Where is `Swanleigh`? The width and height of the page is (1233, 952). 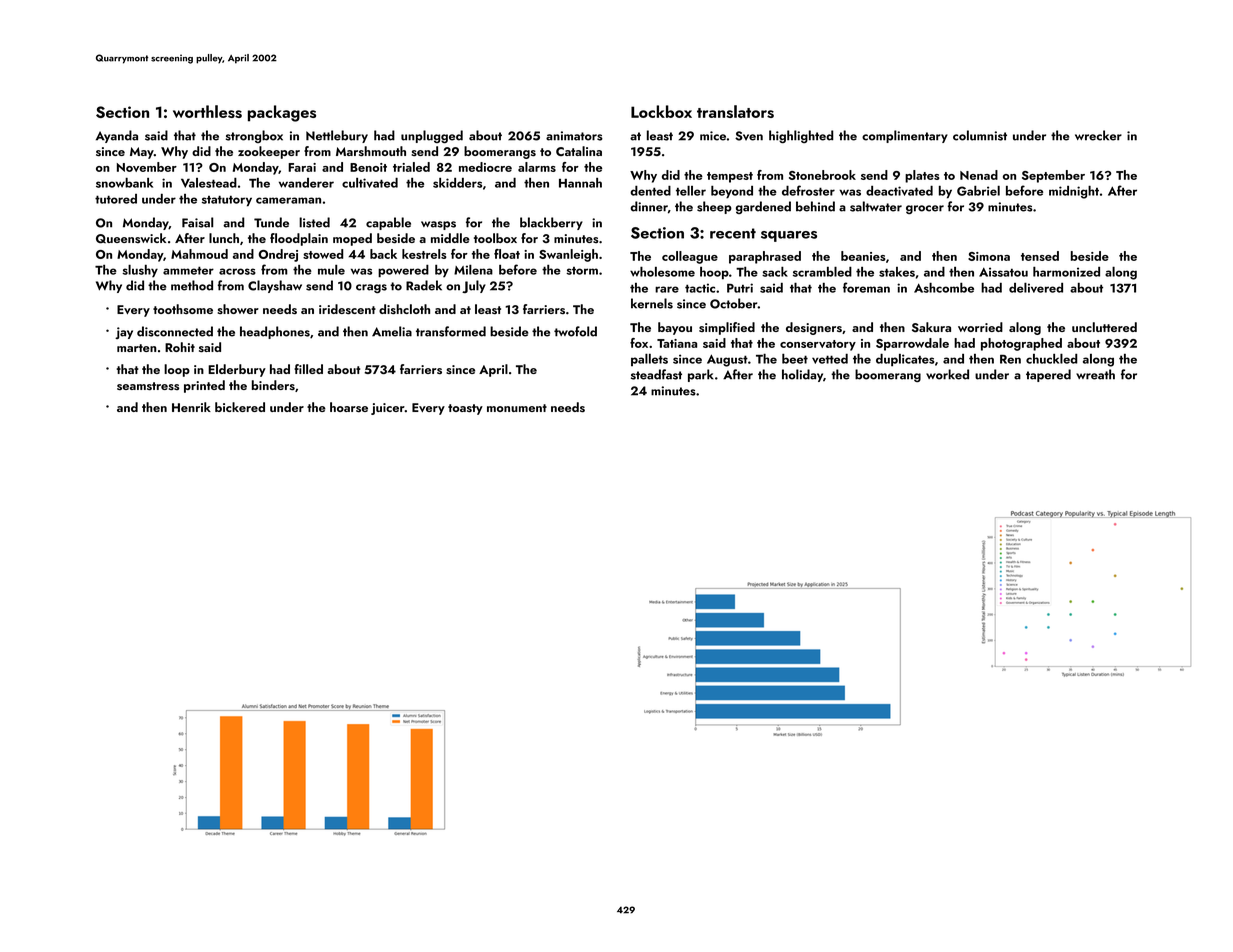
Swanleigh is located at coordinates (568, 255).
